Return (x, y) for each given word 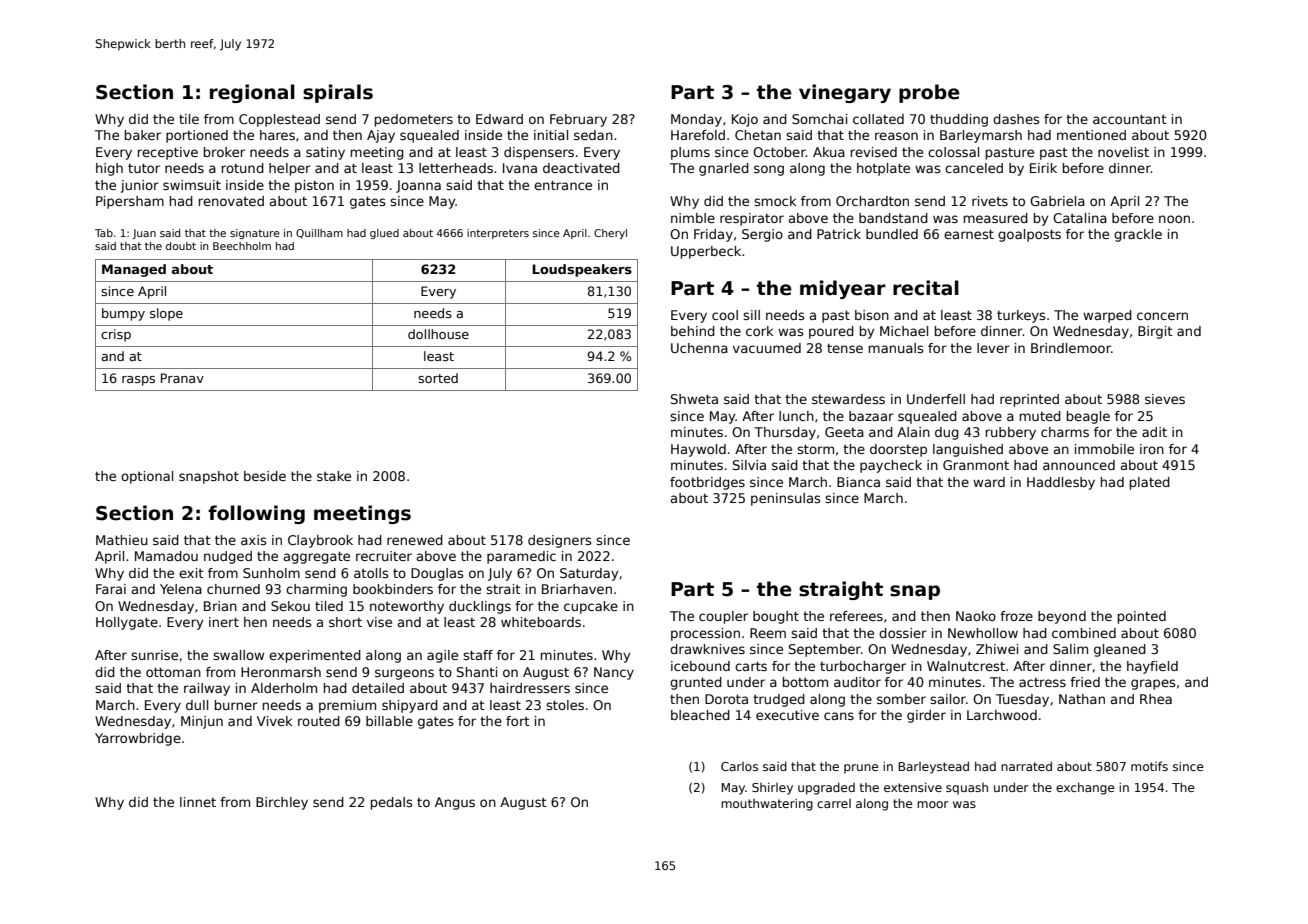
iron (1152, 449)
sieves (1165, 399)
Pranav (182, 378)
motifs (1149, 766)
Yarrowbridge (138, 739)
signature (255, 234)
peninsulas (786, 499)
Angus (455, 803)
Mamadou (166, 556)
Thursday (785, 433)
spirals (338, 93)
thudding (959, 120)
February (578, 120)
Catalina (1080, 218)
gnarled (724, 169)
